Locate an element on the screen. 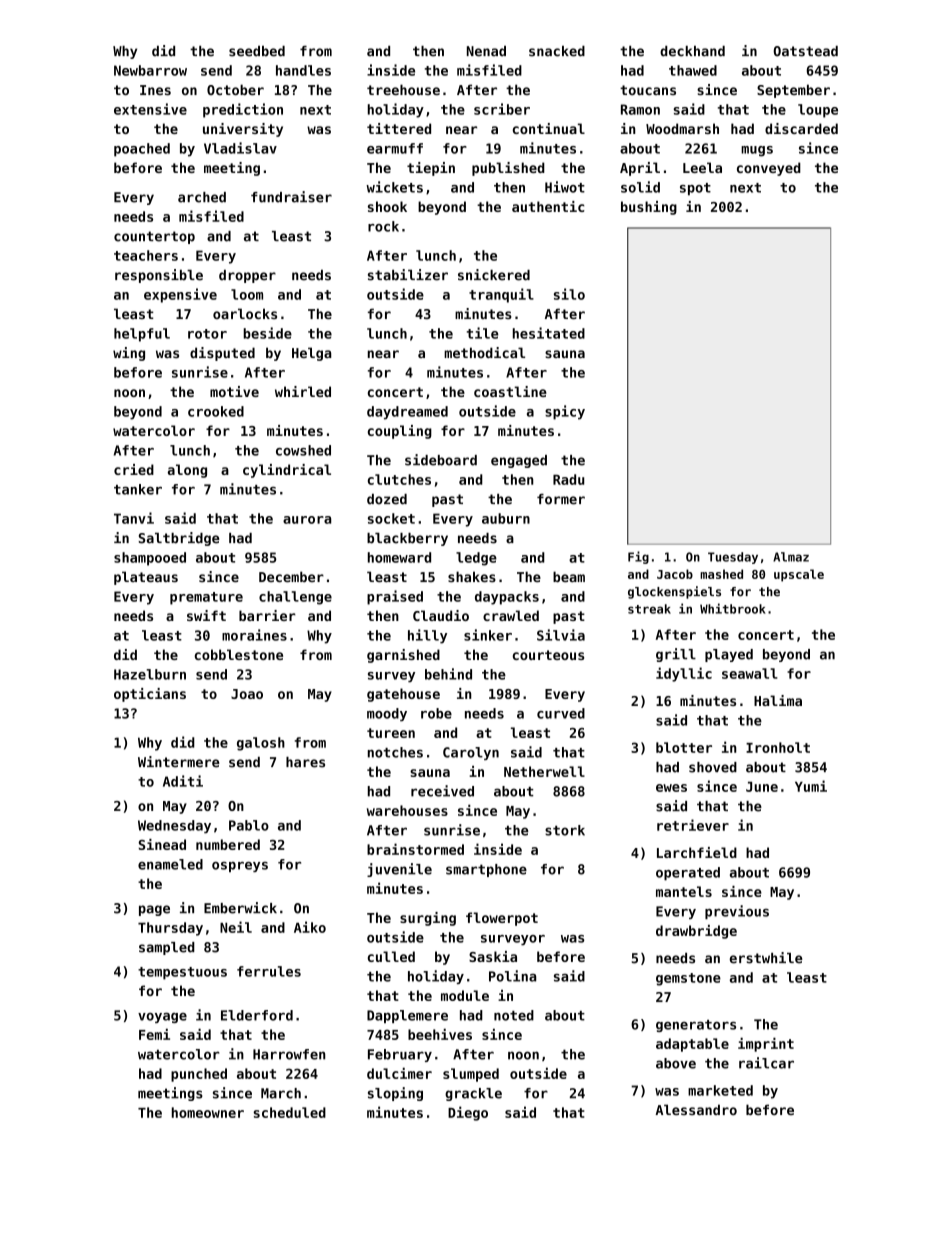  deckhand is located at coordinates (692, 51).
